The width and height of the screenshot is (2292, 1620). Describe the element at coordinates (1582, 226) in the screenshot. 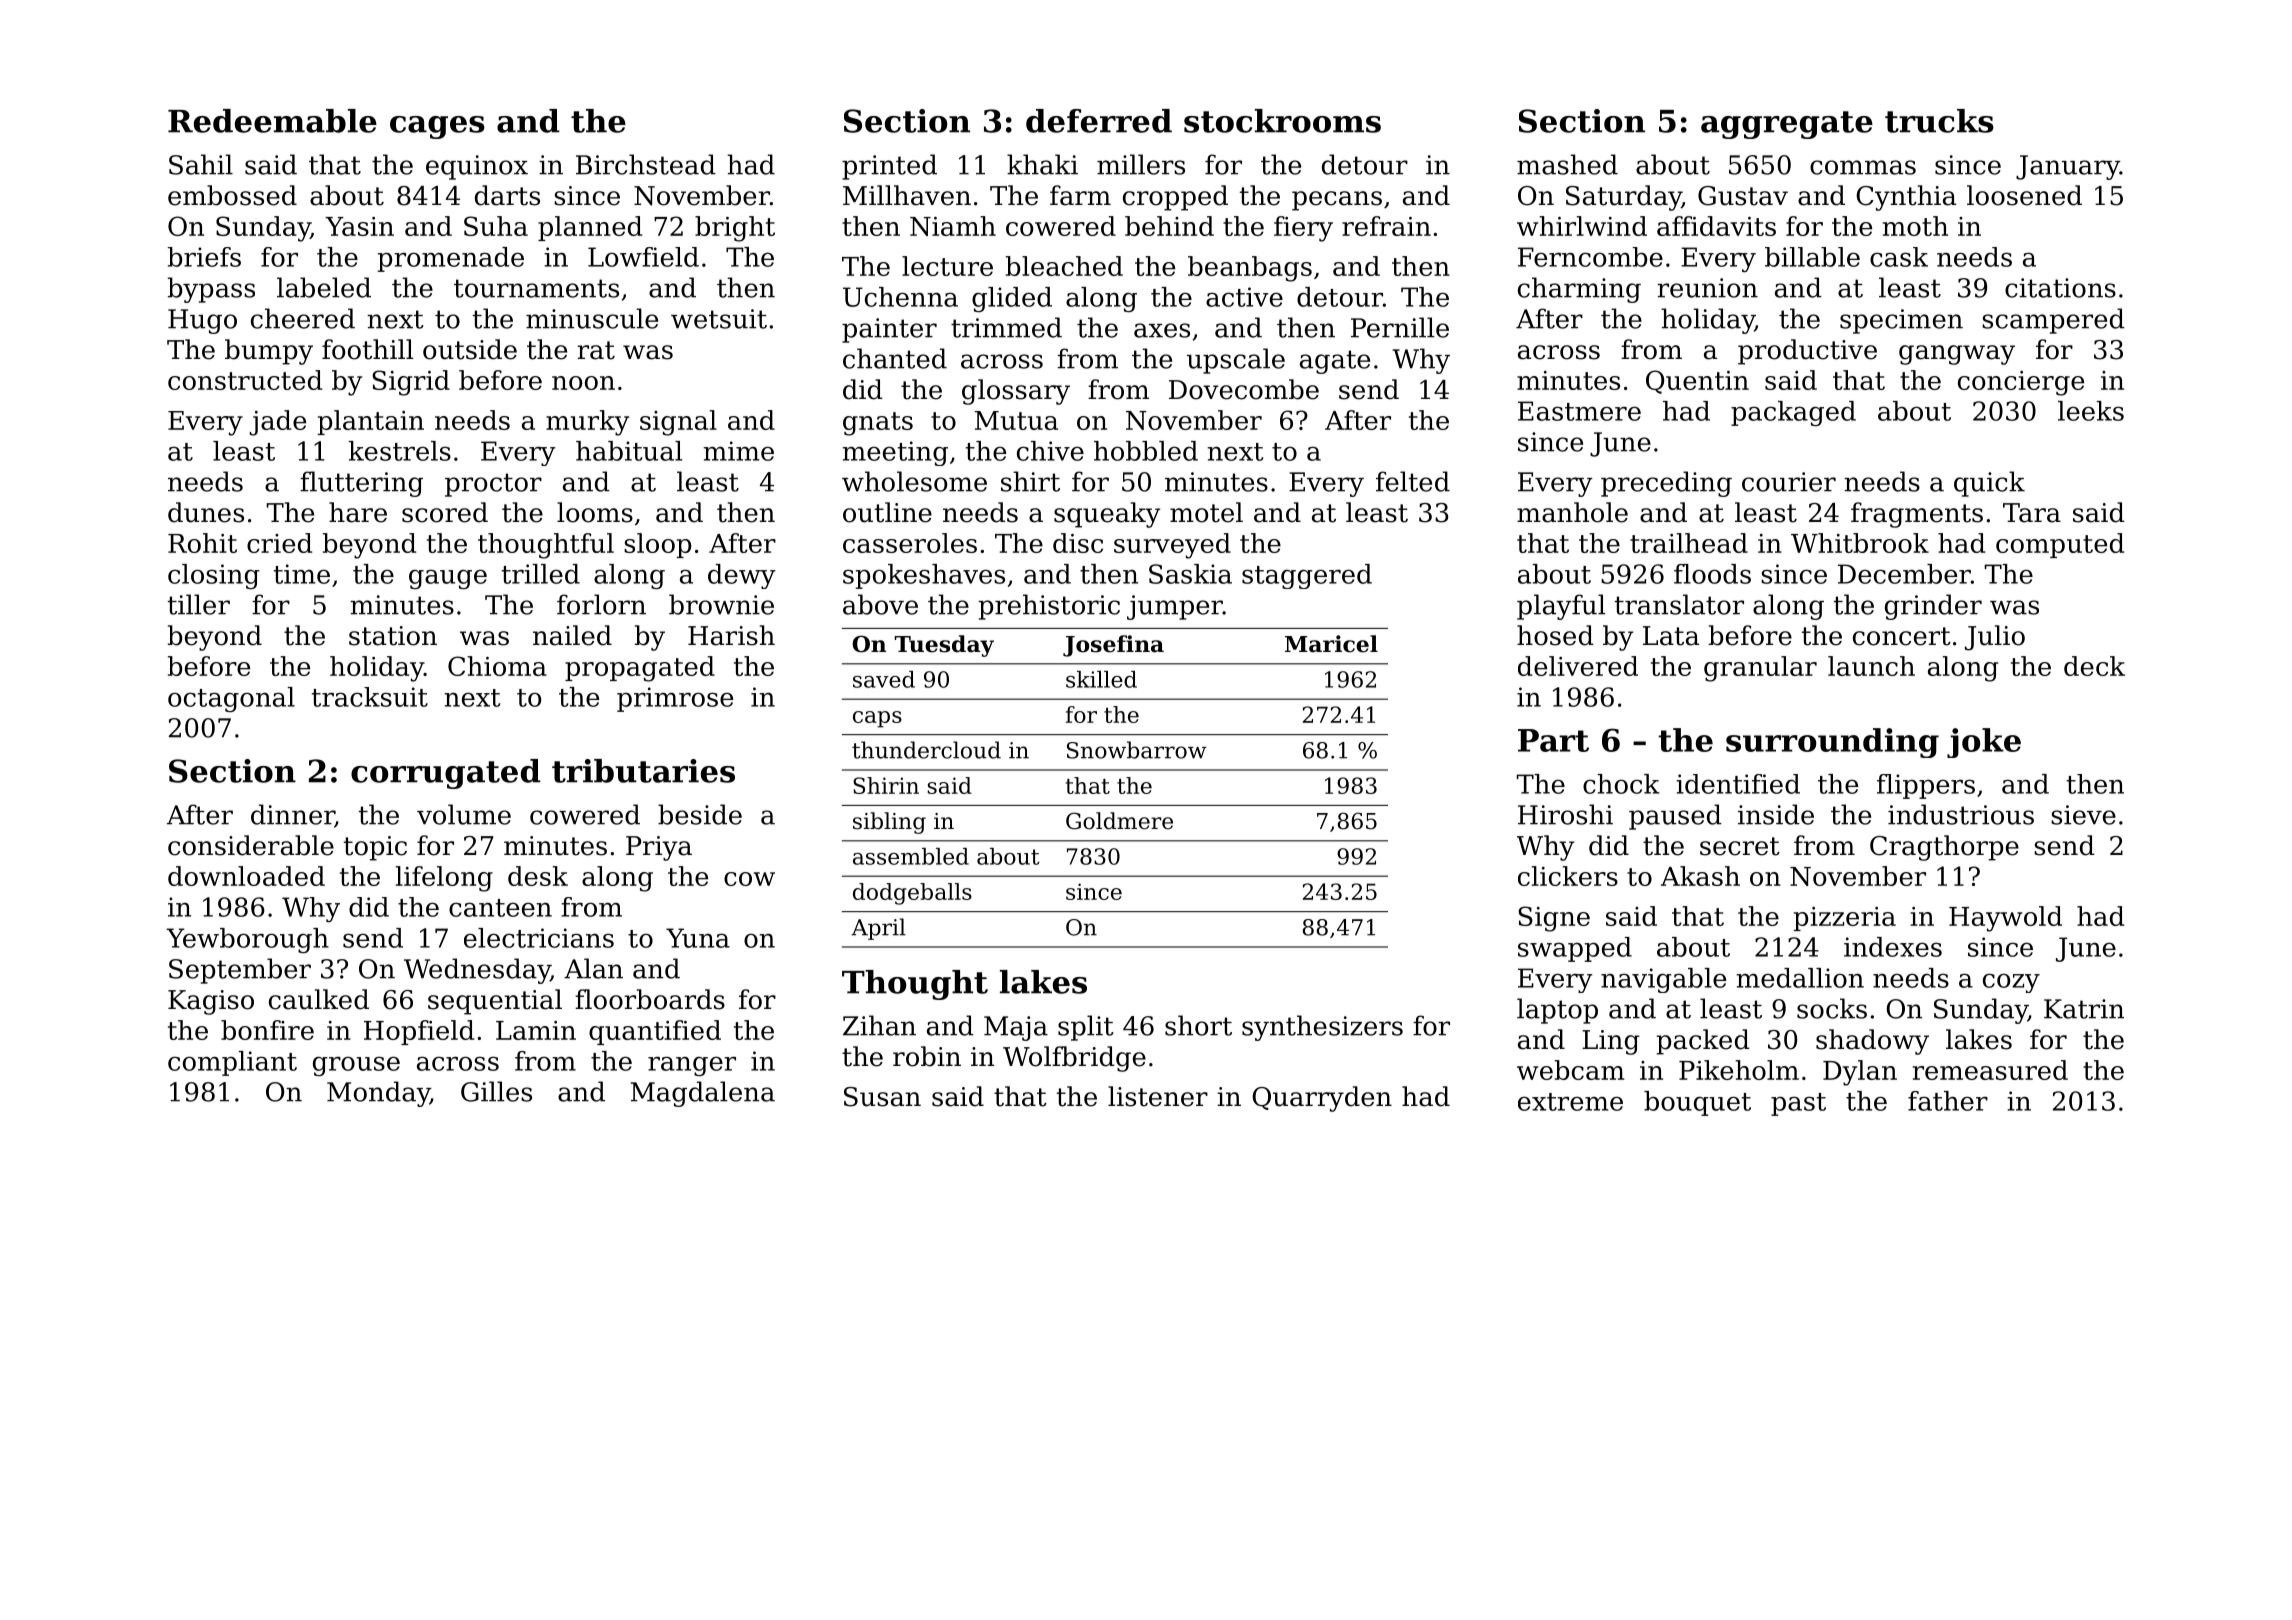

I see `whirlwind` at that location.
